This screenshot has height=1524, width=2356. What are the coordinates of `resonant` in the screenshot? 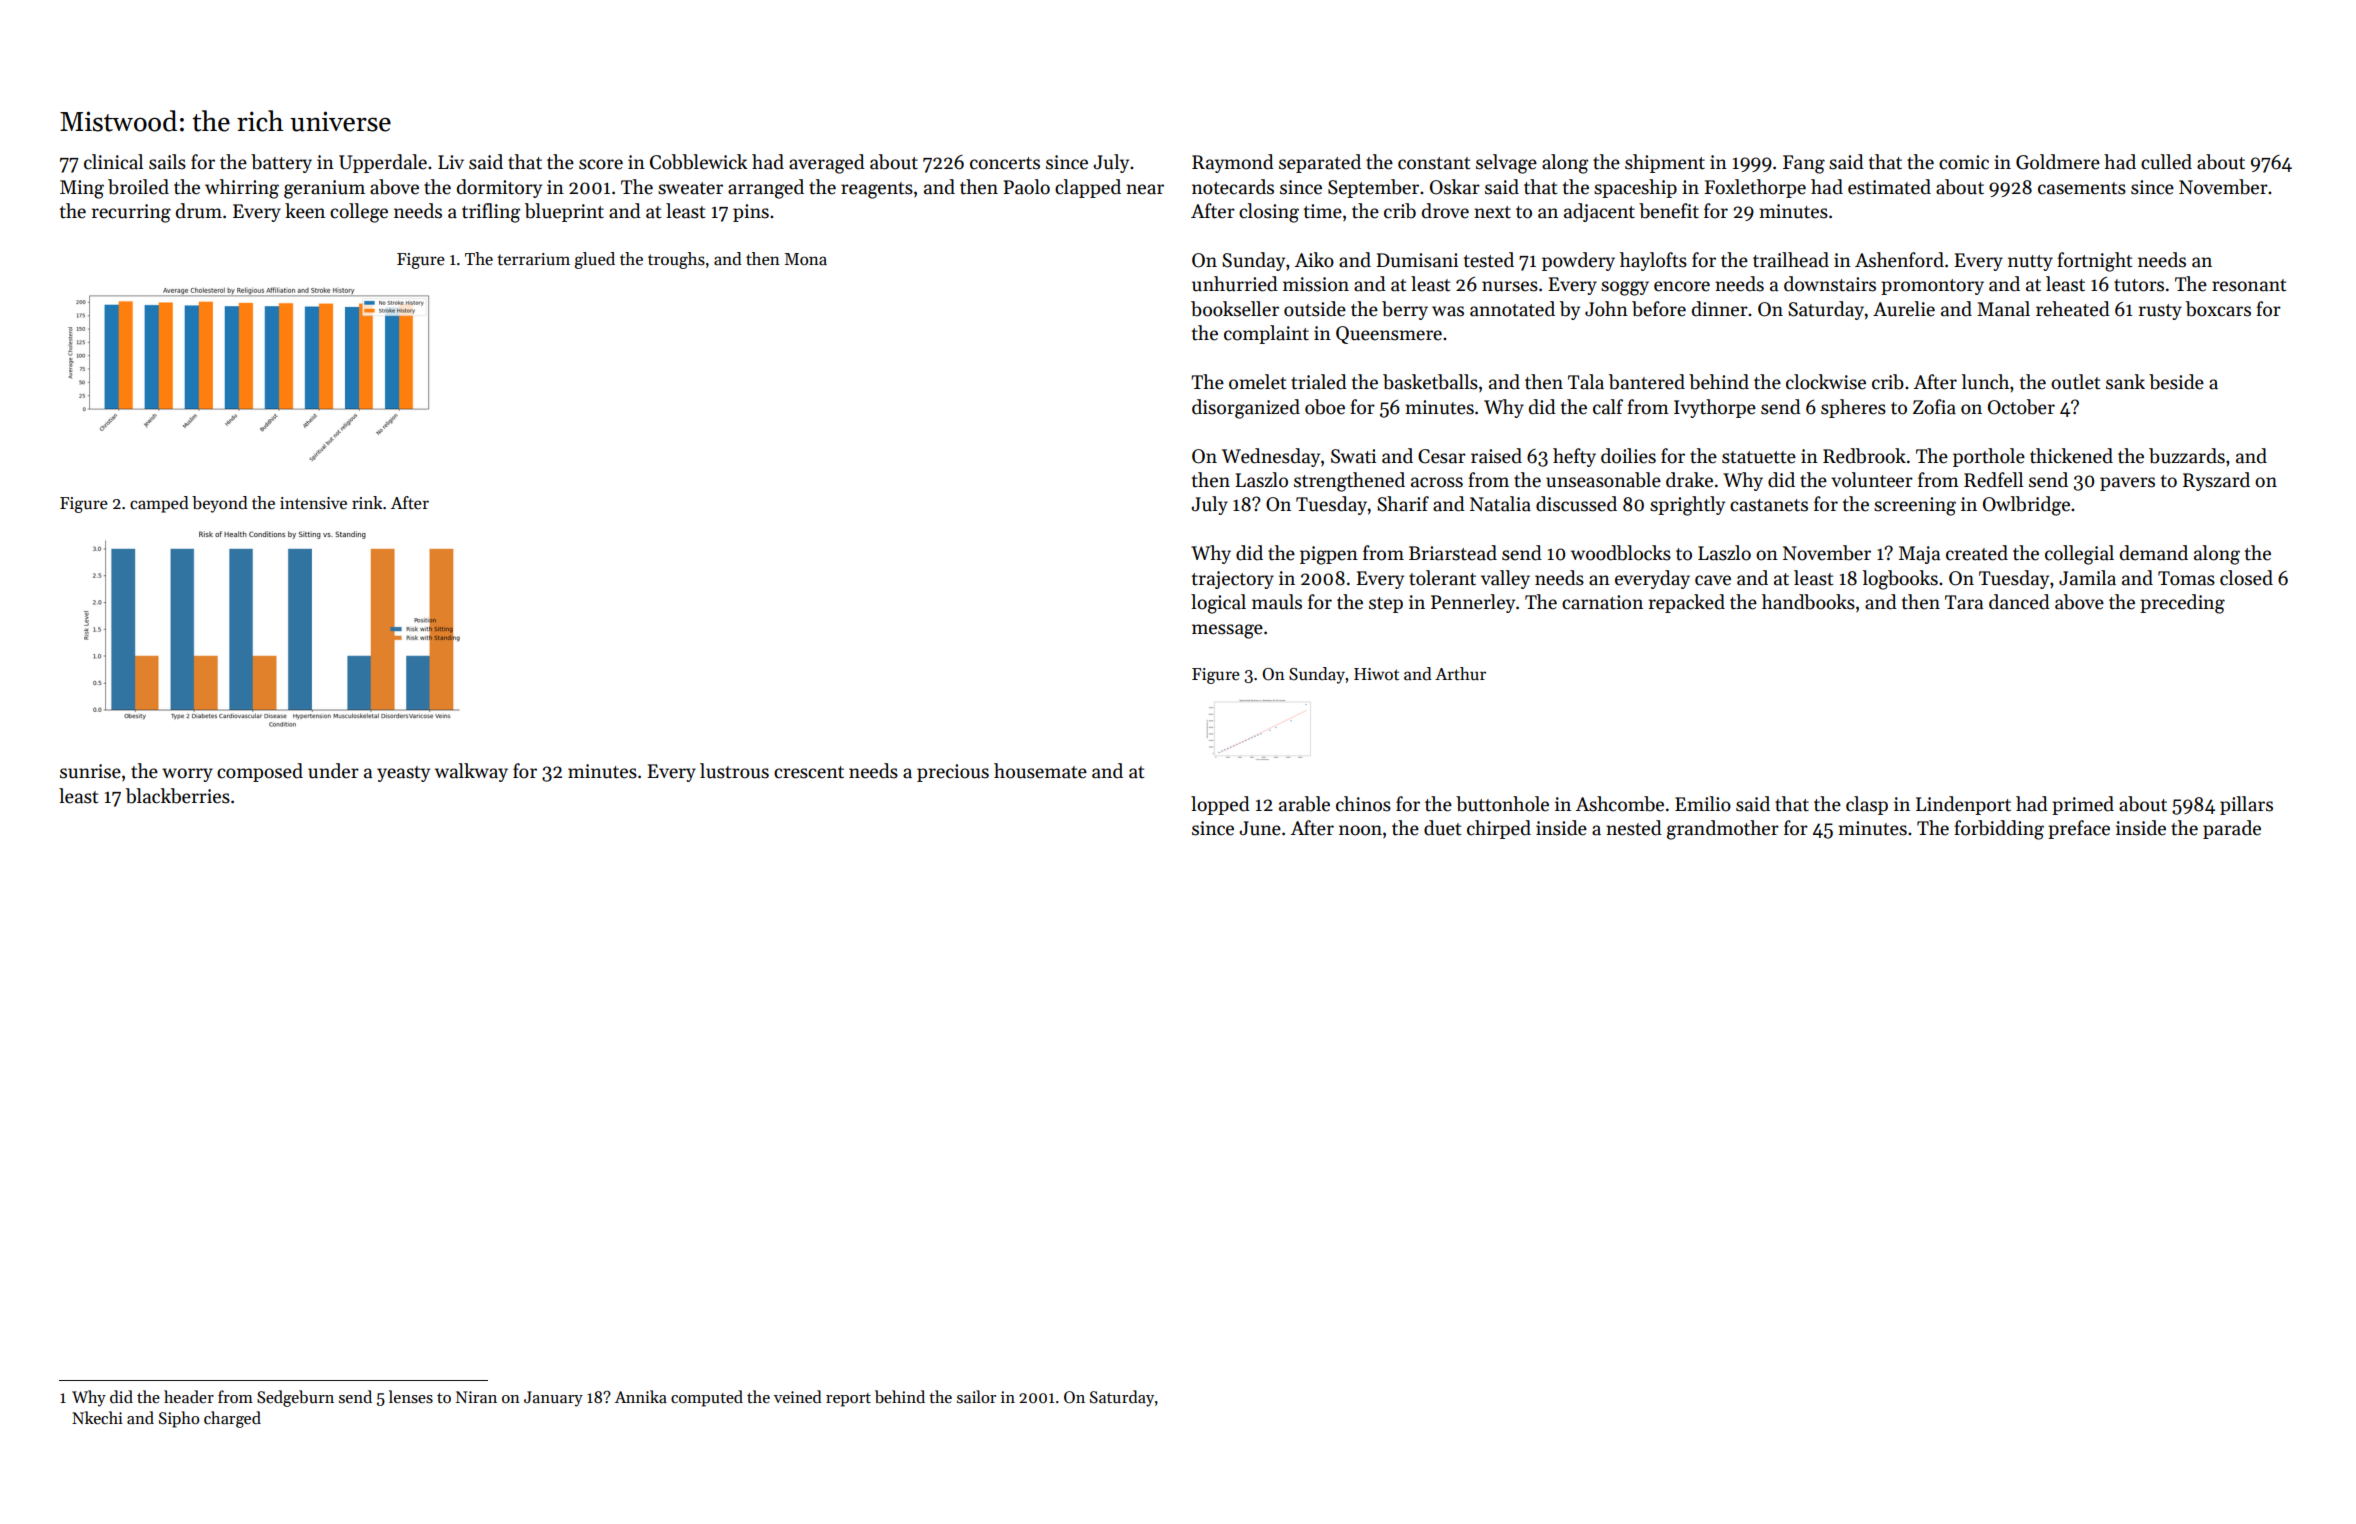 It's located at (2249, 285).
